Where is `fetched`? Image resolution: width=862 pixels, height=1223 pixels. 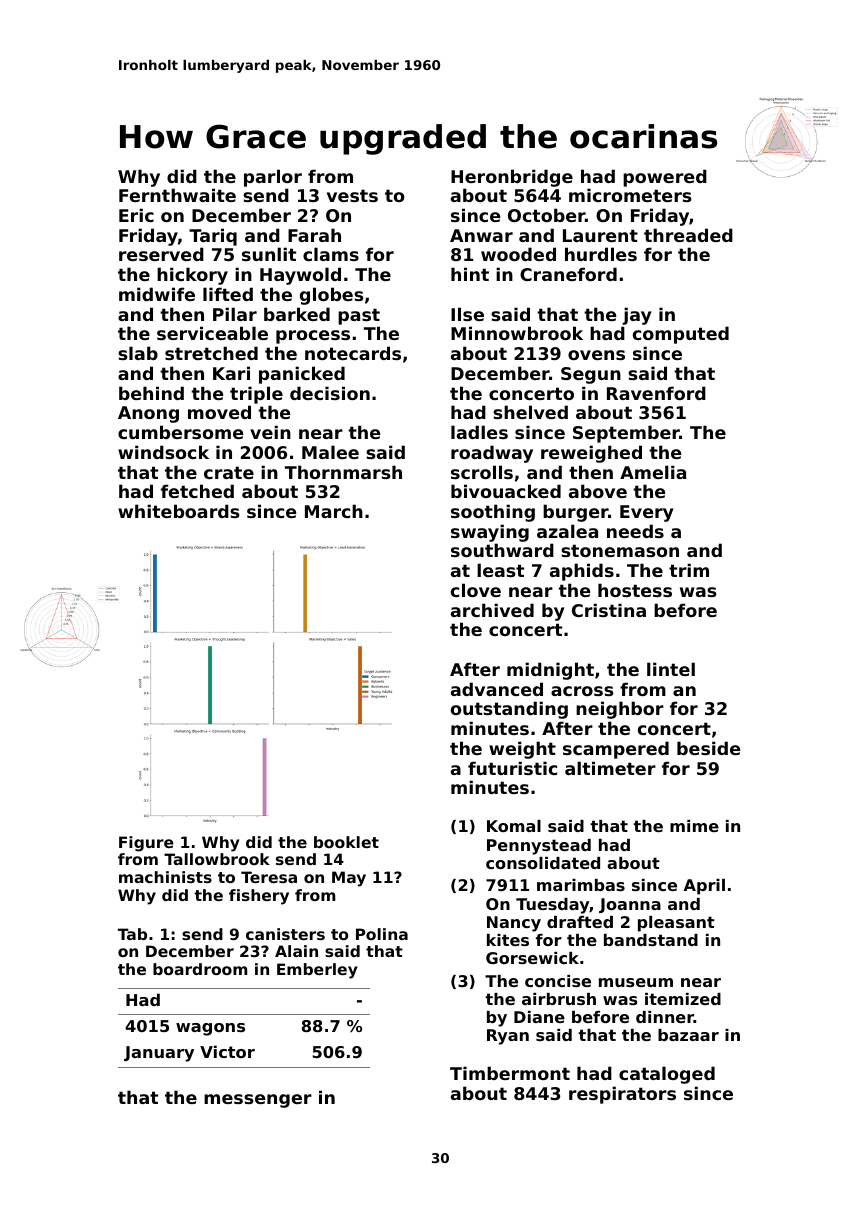 fetched is located at coordinates (197, 491).
